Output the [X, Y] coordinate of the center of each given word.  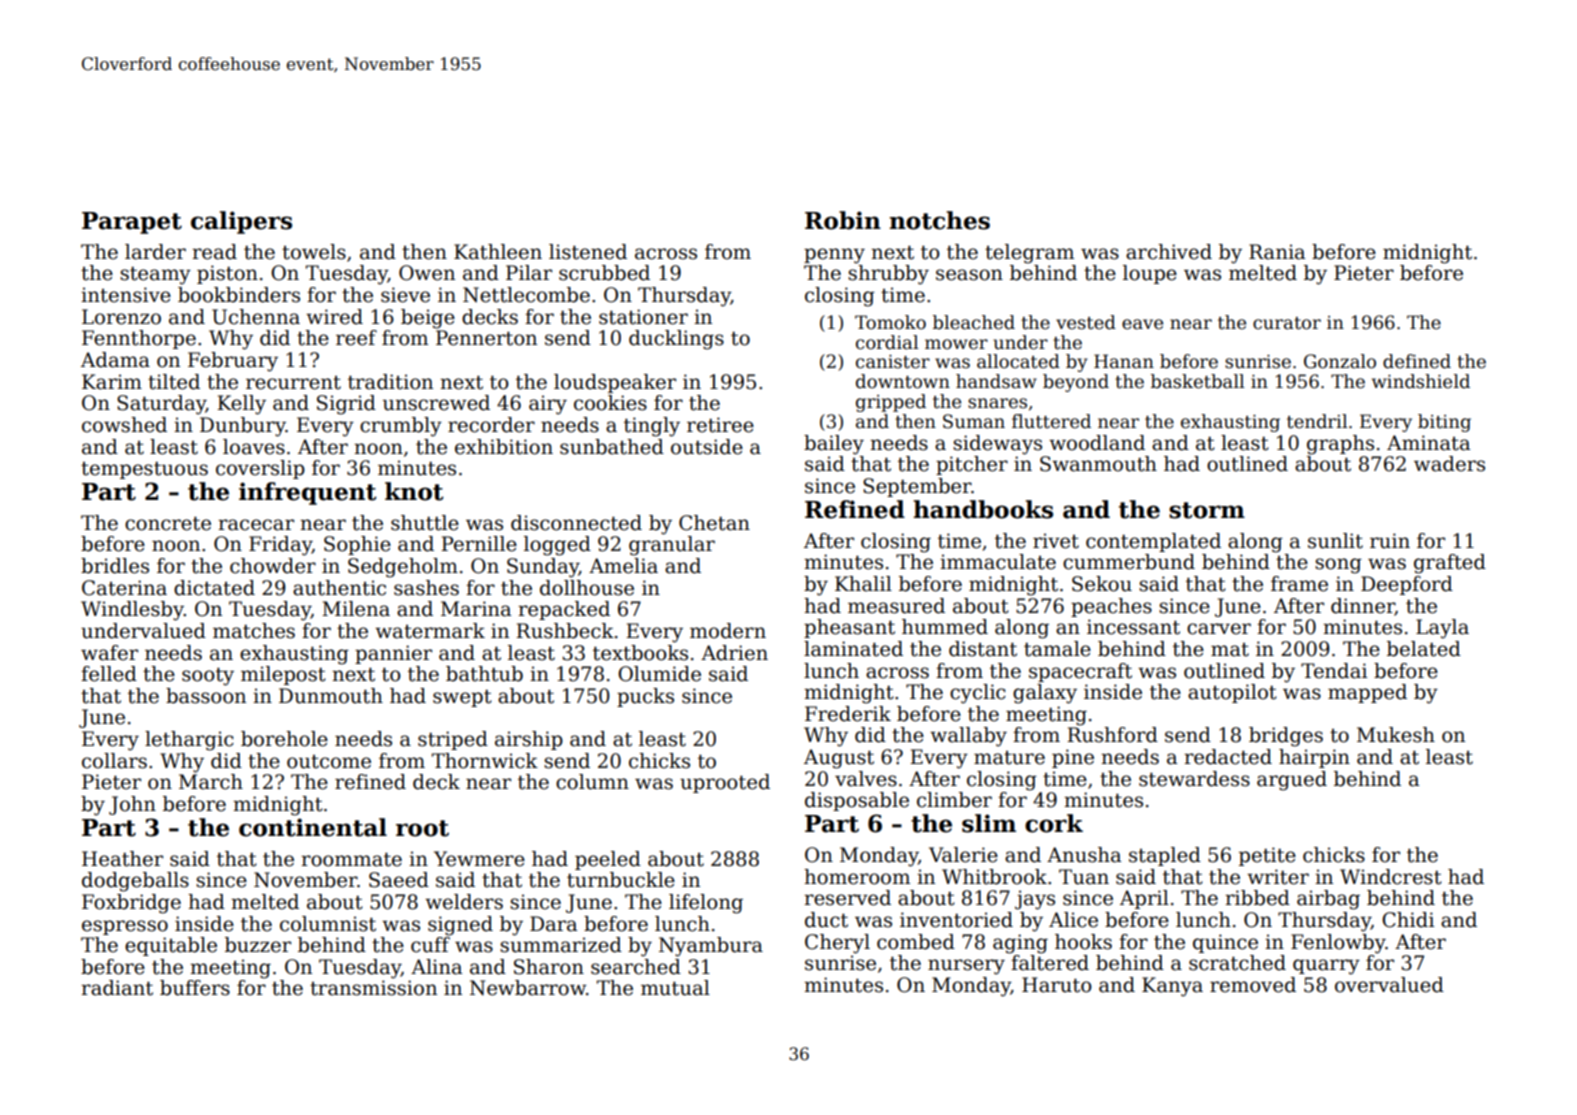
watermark [430, 631]
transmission [373, 988]
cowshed [124, 425]
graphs [1340, 445]
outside [707, 447]
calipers [241, 222]
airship [529, 740]
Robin [843, 220]
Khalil [863, 584]
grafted [1450, 564]
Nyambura [711, 947]
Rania [1277, 252]
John [132, 805]
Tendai [1334, 671]
